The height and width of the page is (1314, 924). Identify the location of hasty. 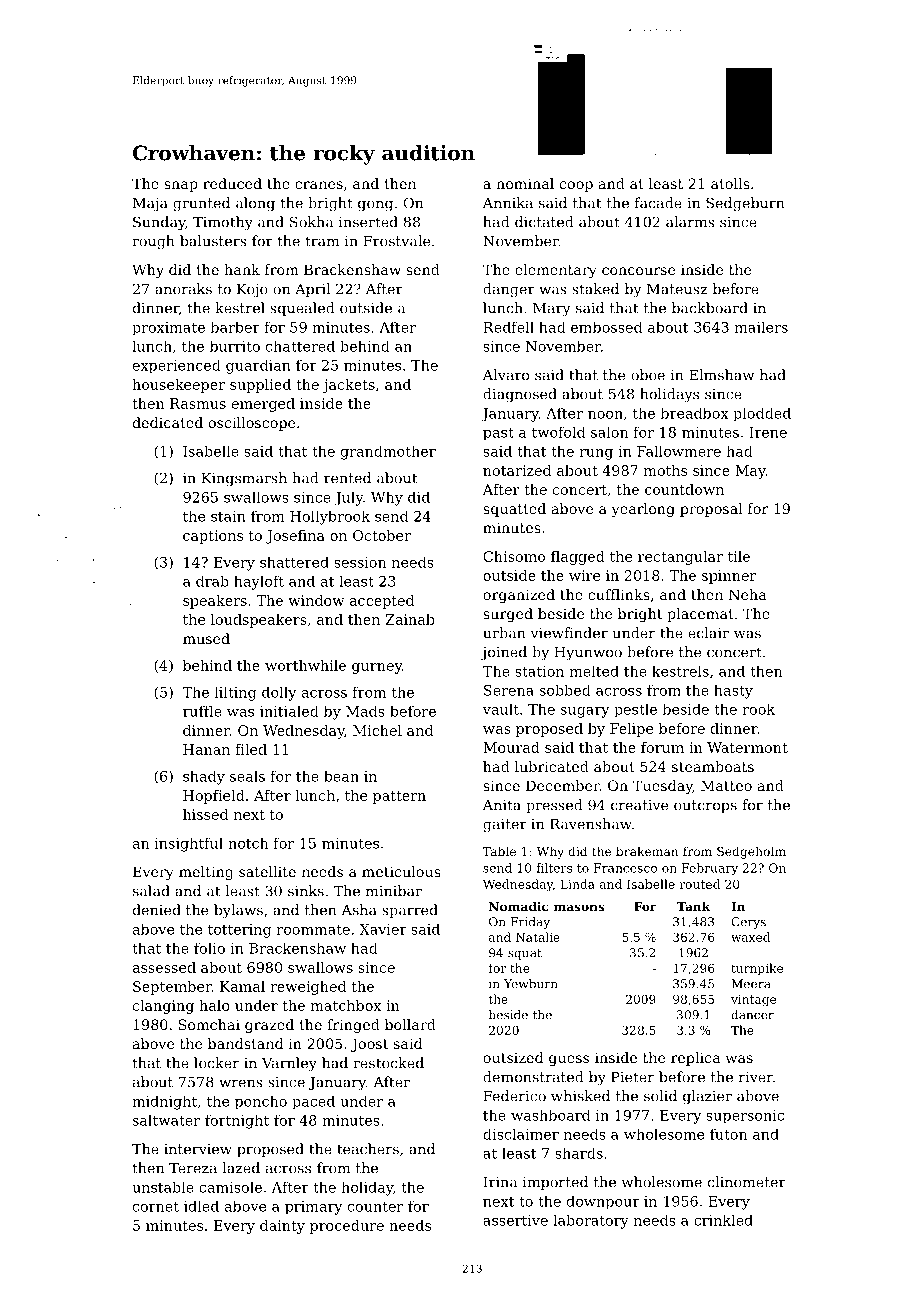
(733, 692).
